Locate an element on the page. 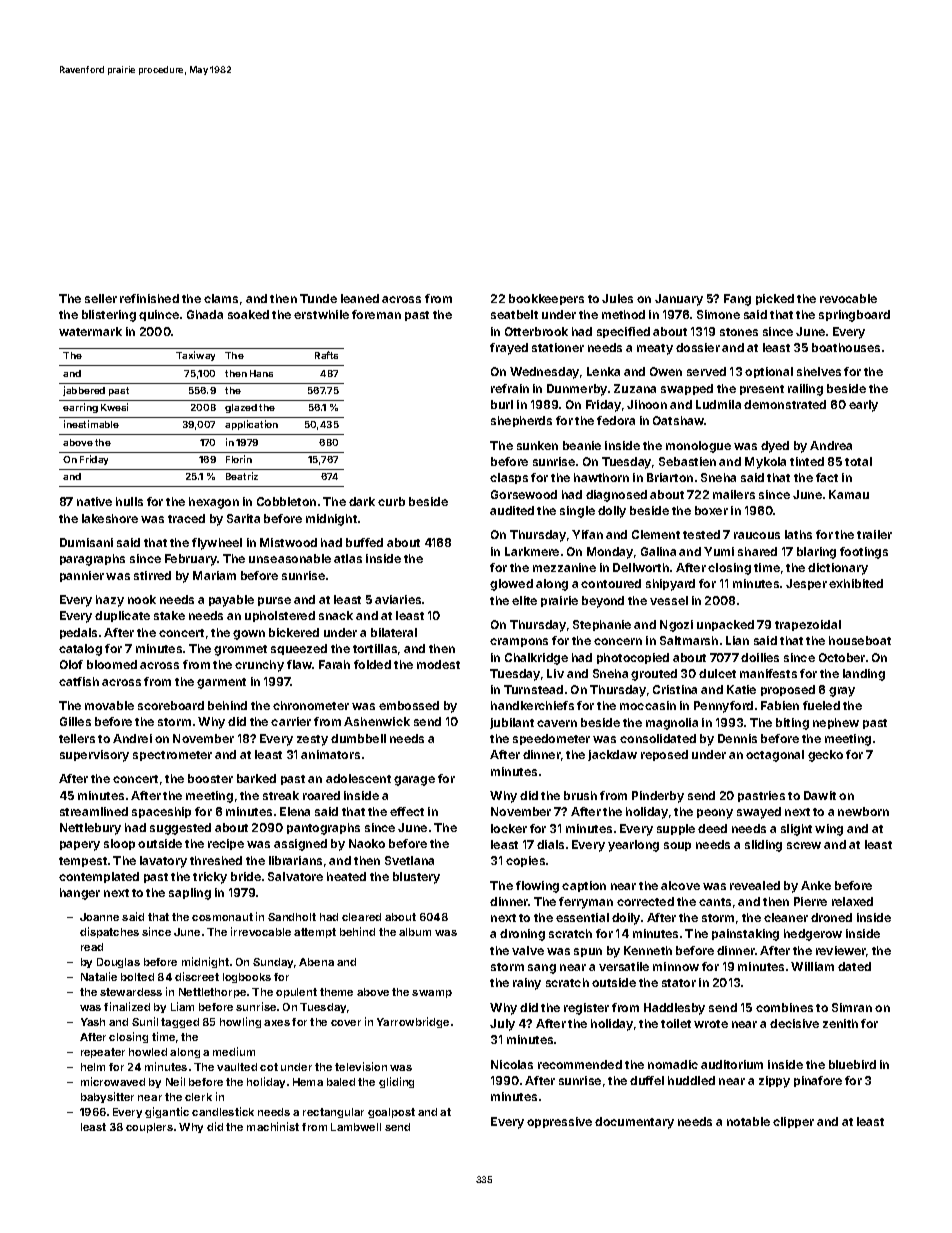 This image has height=1233, width=952. pannier is located at coordinates (82, 576).
